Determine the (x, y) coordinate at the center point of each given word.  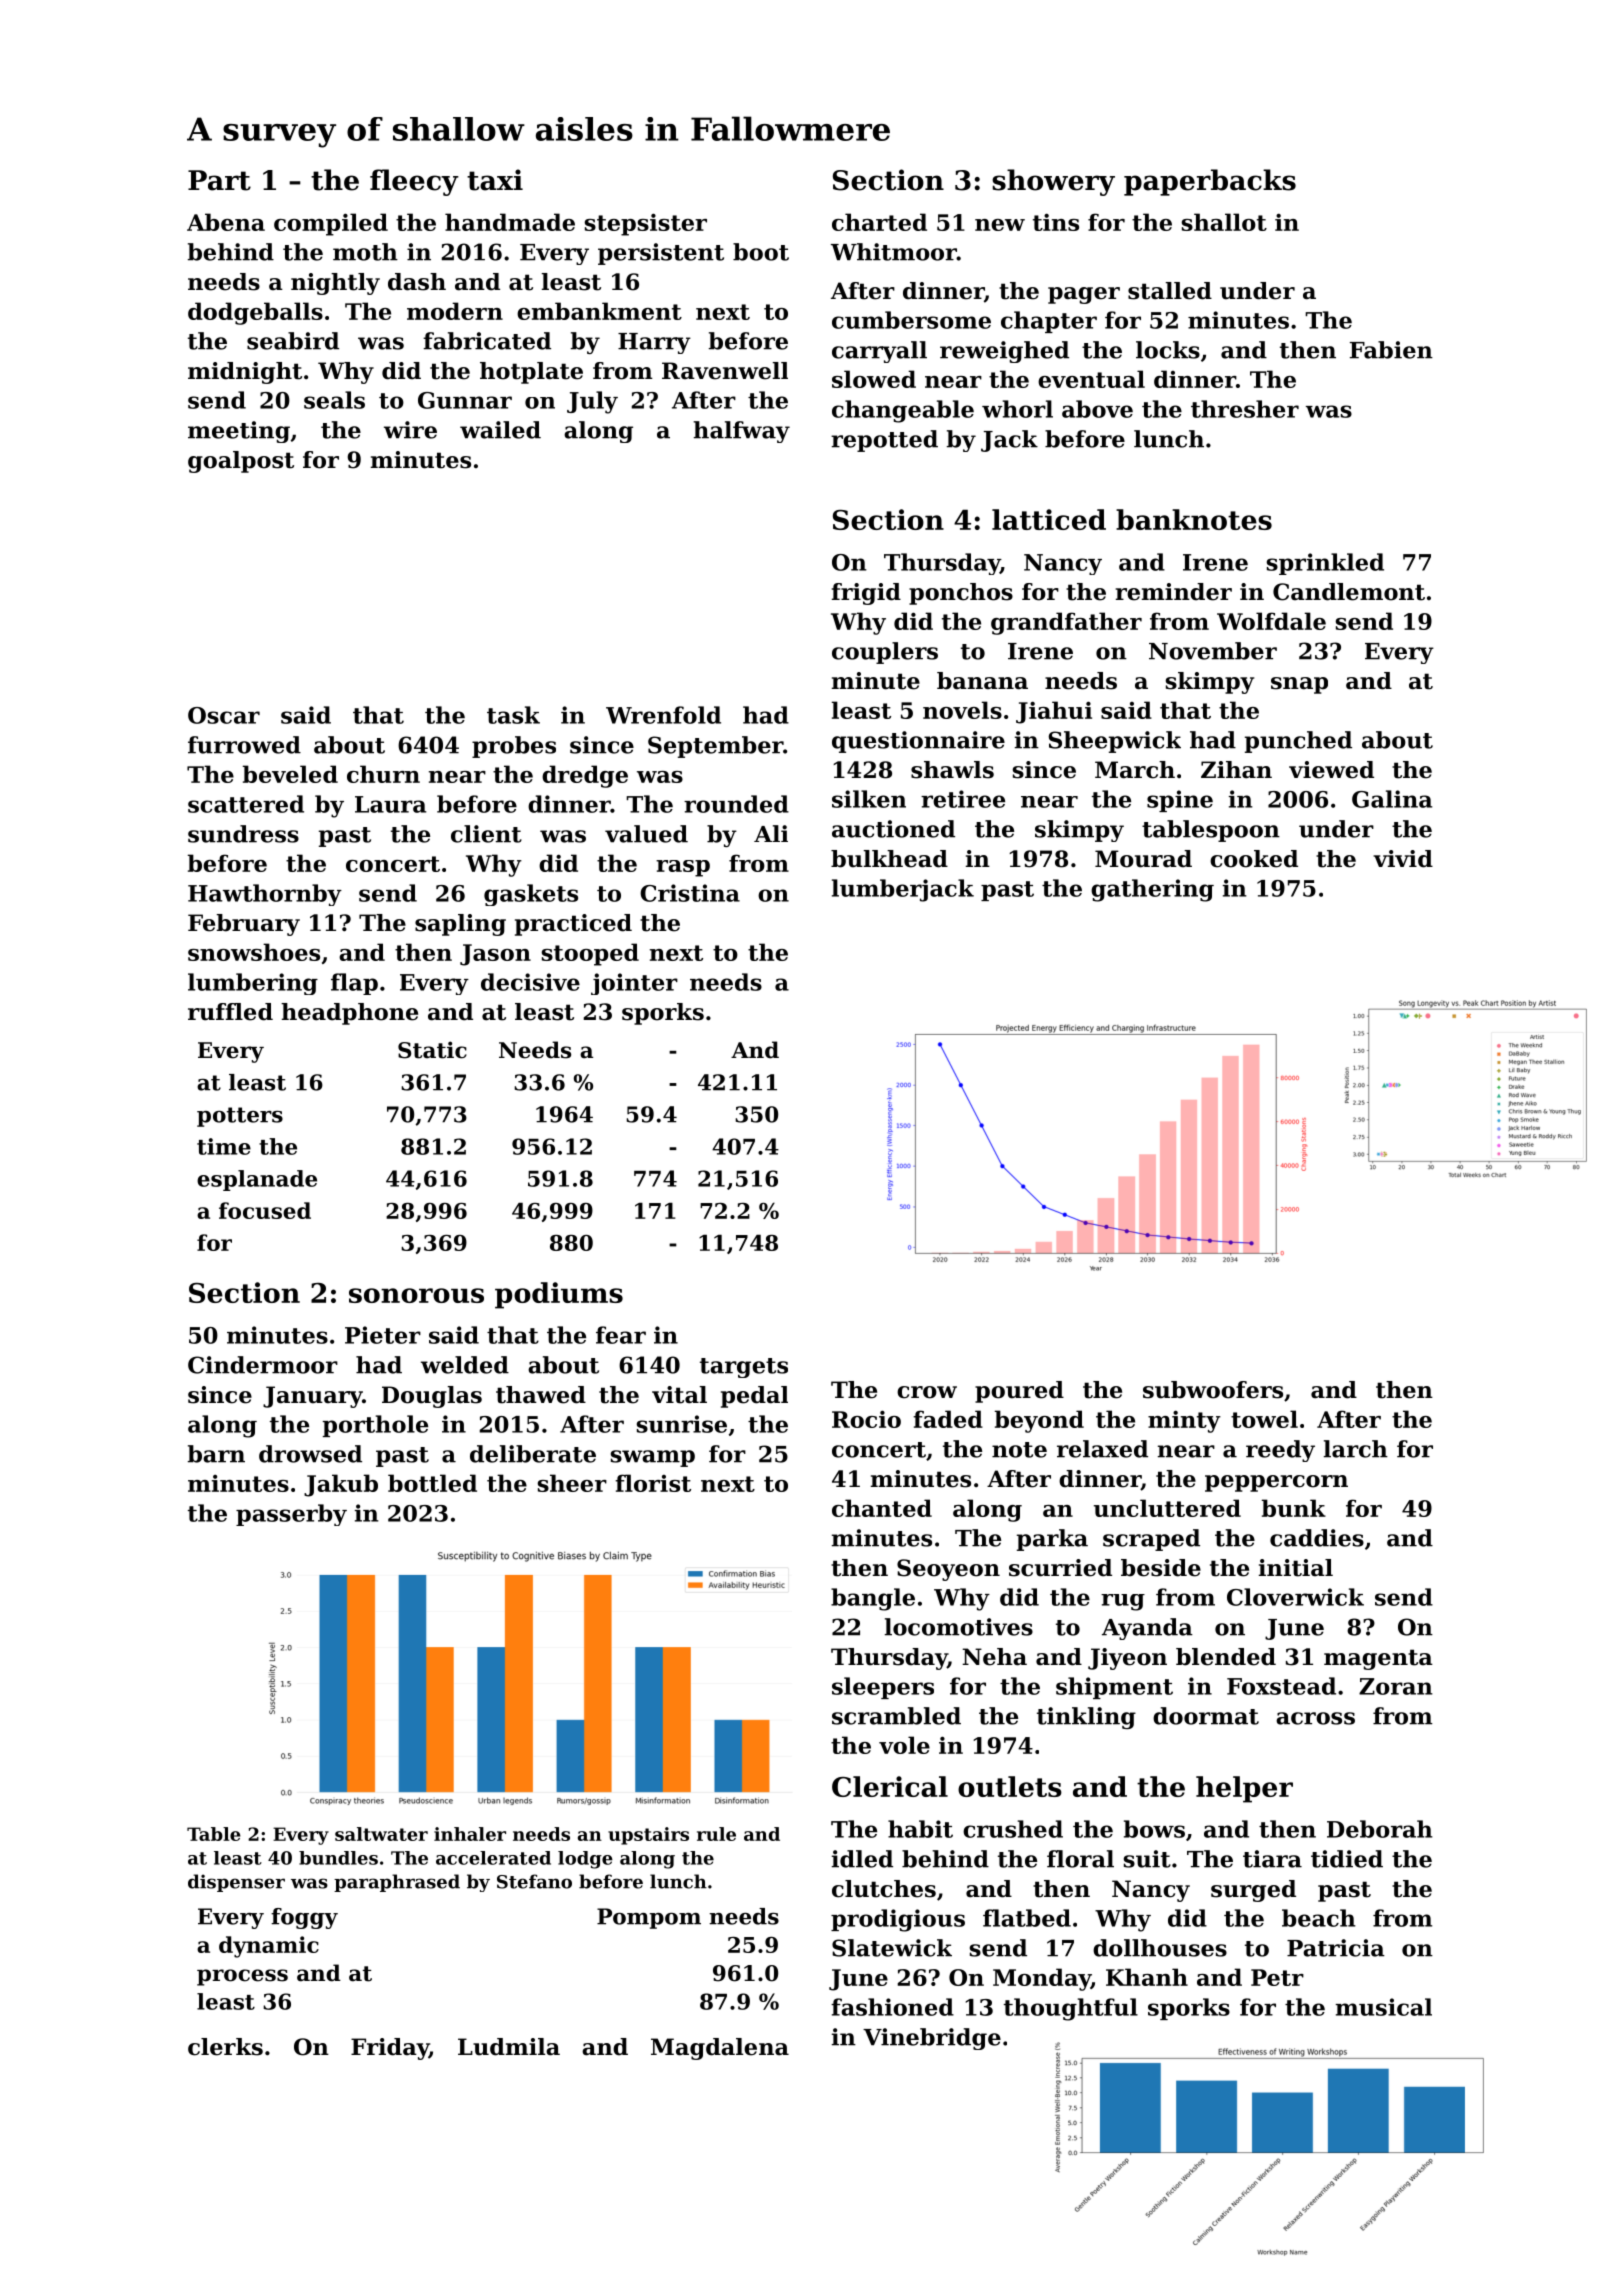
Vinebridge (932, 2039)
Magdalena (720, 2049)
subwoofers (1213, 1390)
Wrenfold (663, 715)
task (513, 715)
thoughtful (1071, 2009)
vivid (1403, 859)
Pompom (649, 1918)
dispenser (236, 1883)
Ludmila (509, 2047)
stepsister (645, 224)
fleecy (414, 182)
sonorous (416, 1295)
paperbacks (1210, 182)
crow (927, 1392)
